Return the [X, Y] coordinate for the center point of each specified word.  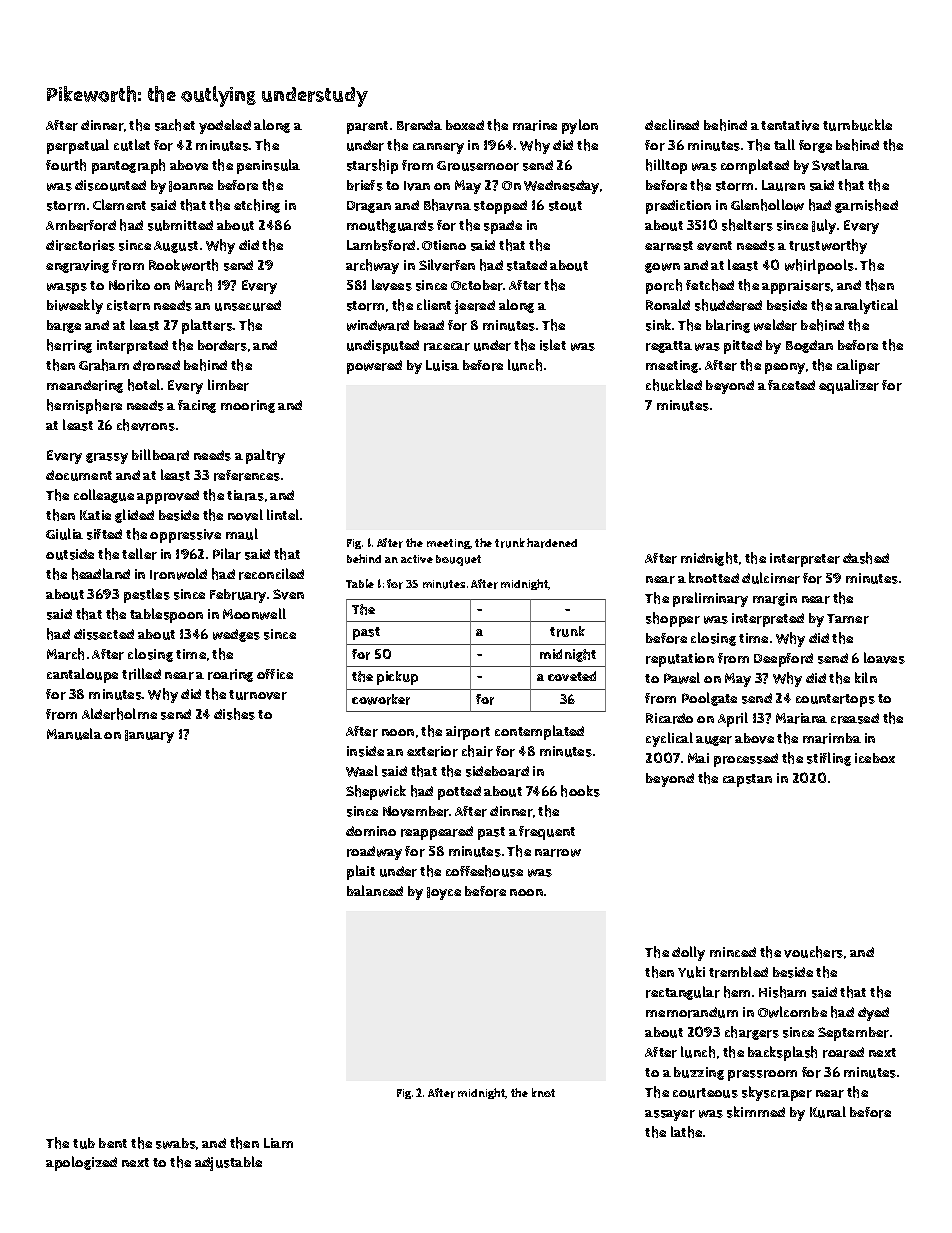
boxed [465, 125]
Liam [278, 1143]
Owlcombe [792, 1012]
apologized [81, 1163]
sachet [175, 125]
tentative [790, 125]
